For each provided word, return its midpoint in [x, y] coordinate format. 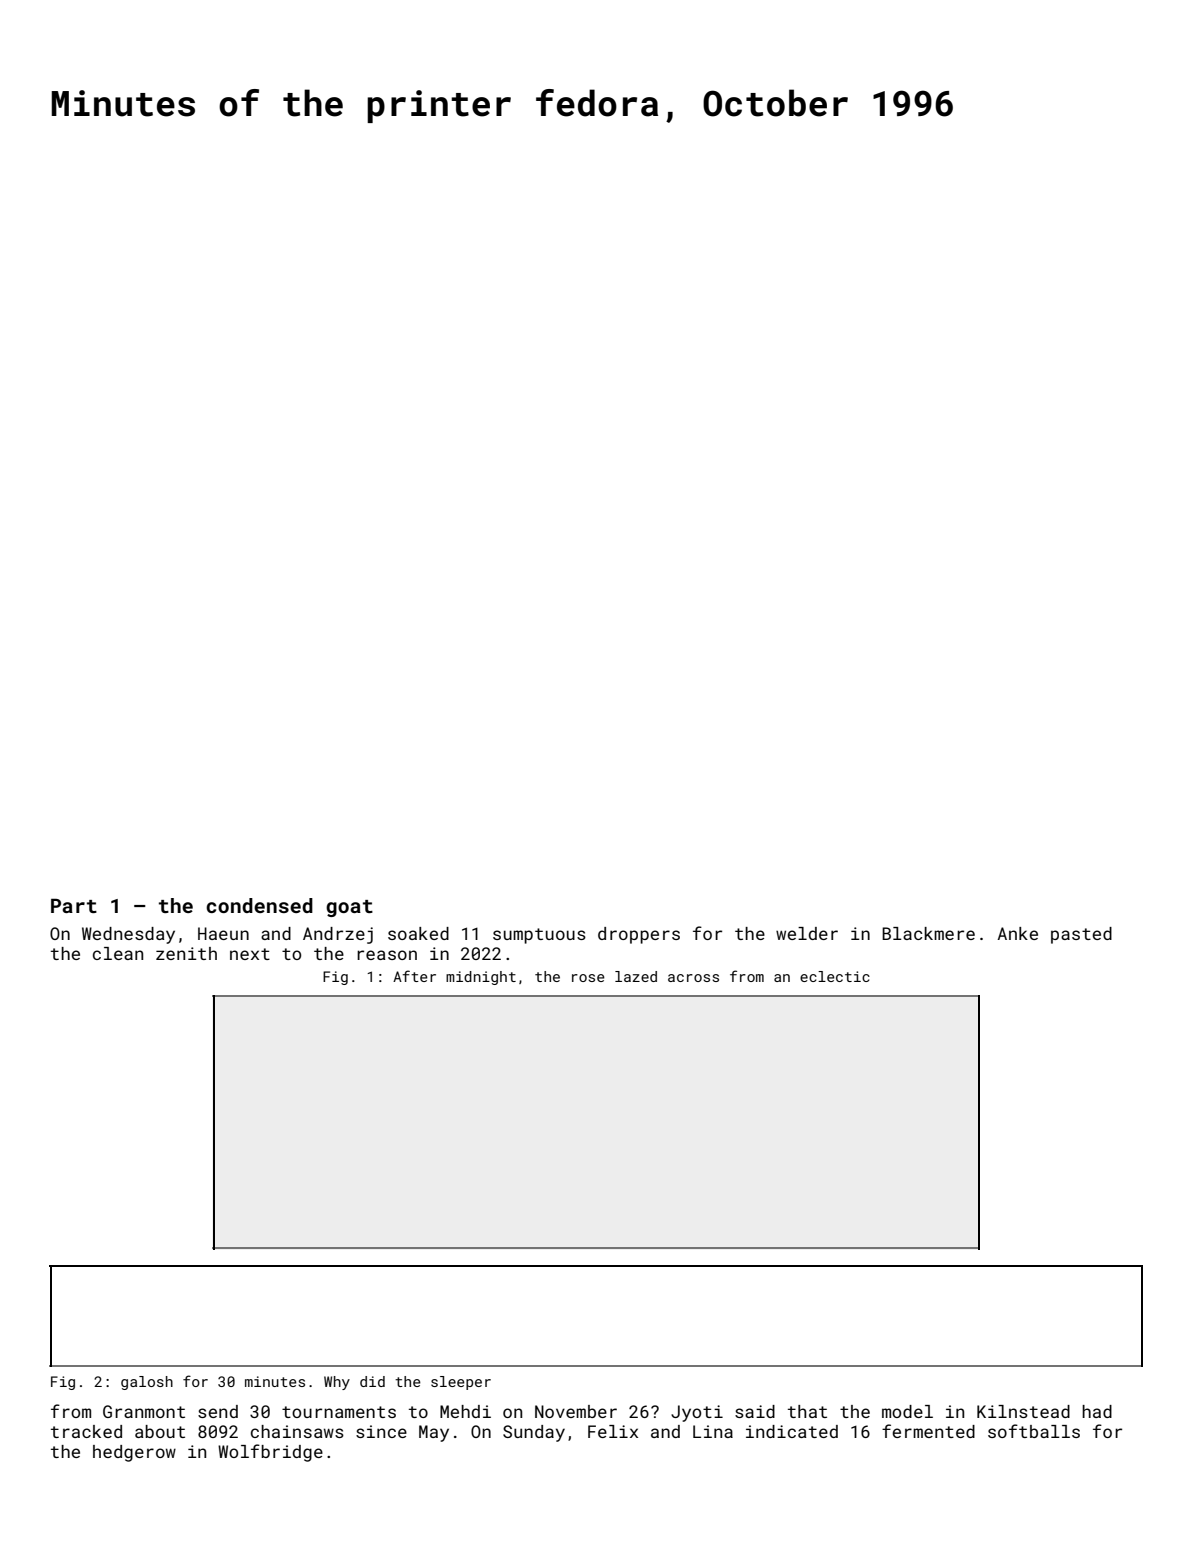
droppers [639, 935]
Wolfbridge [270, 1453]
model [907, 1411]
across [693, 978]
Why [337, 1383]
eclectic [835, 976]
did [372, 1381]
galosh [147, 1383]
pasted [1081, 935]
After [414, 976]
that [807, 1411]
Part [74, 906]
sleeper [461, 1383]
